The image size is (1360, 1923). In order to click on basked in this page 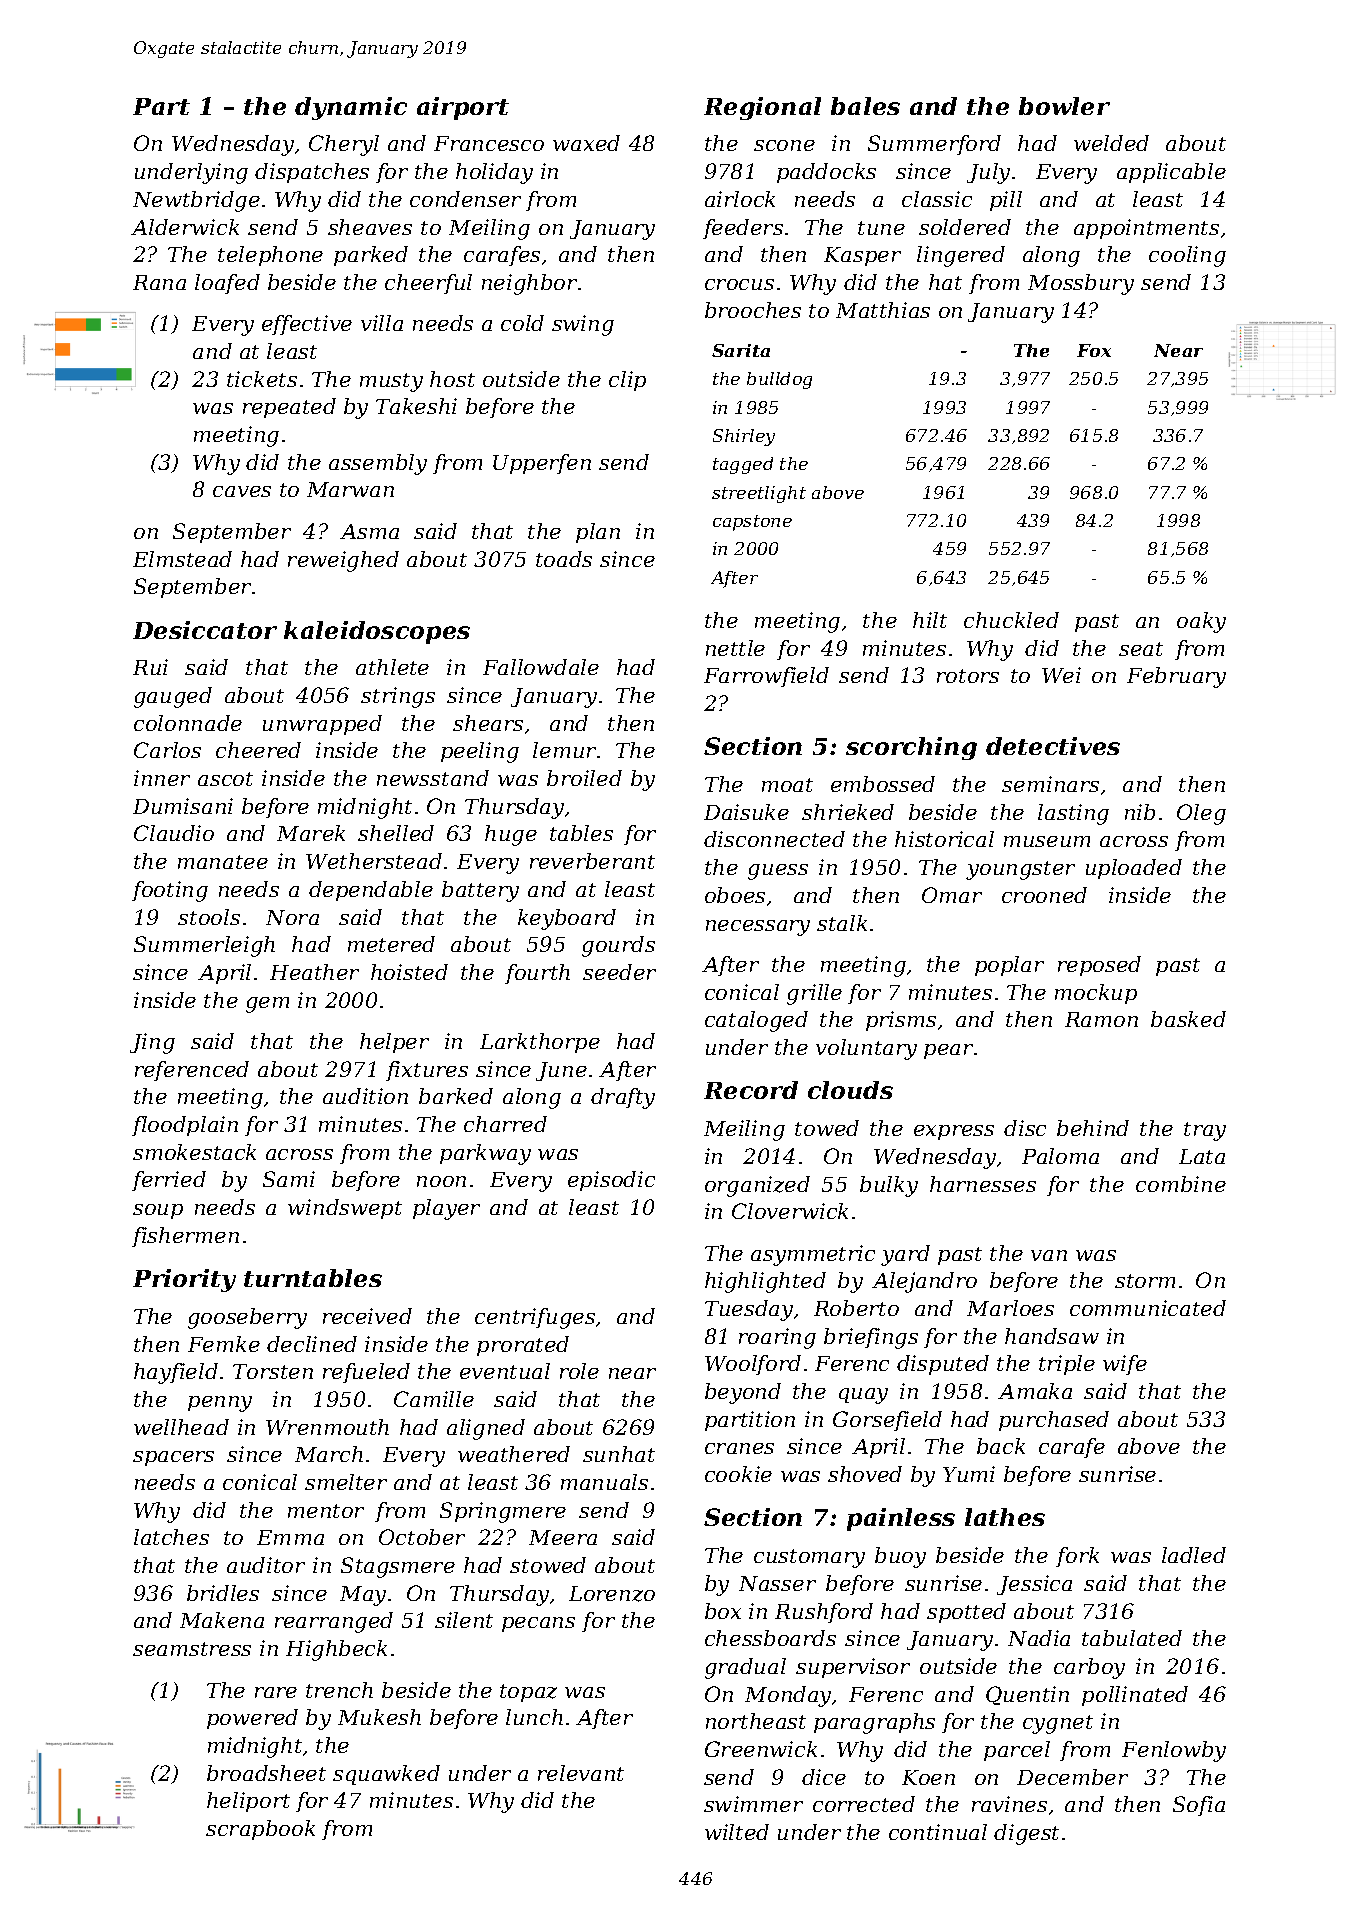, I will do `click(1188, 1019)`.
